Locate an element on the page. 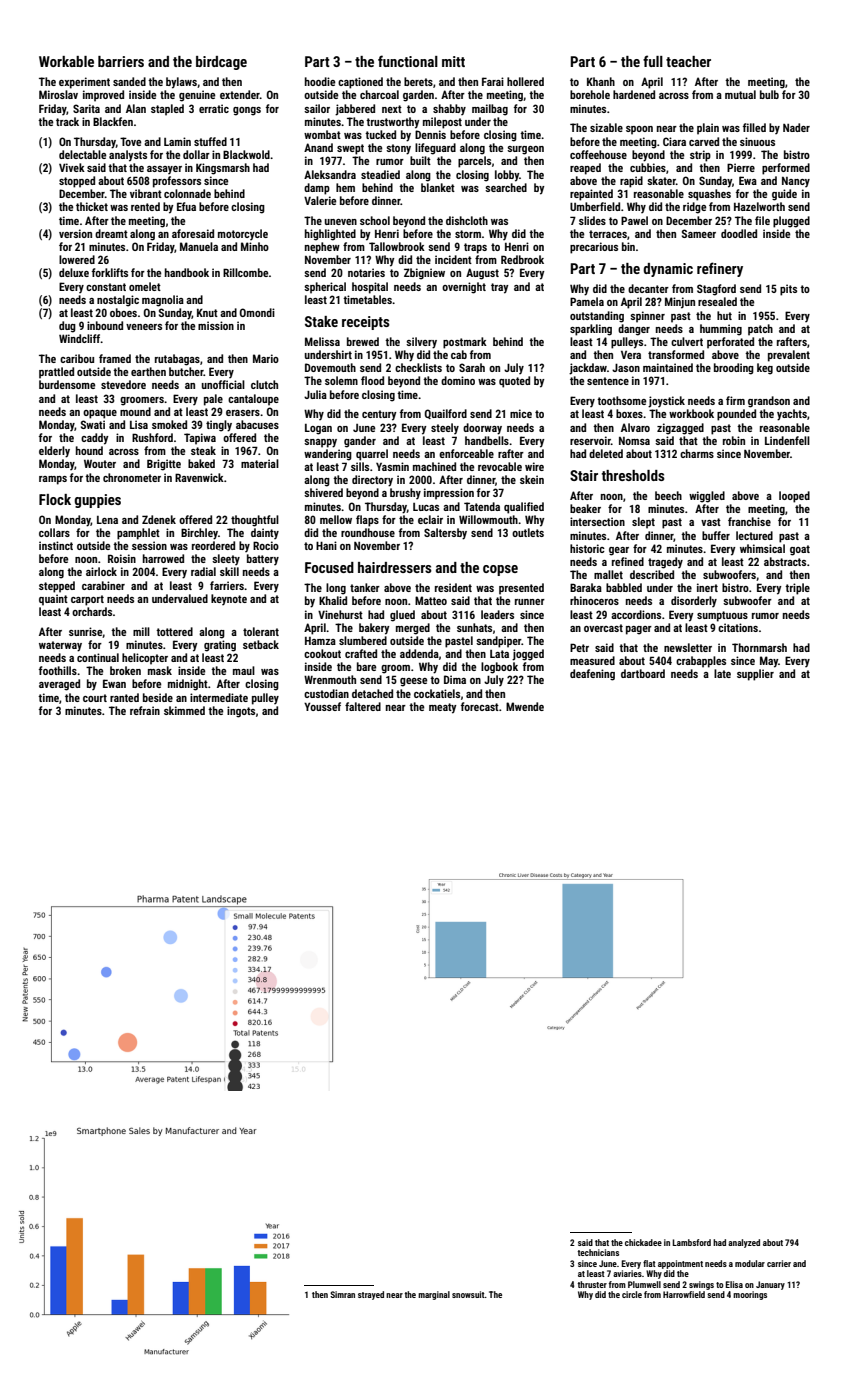 Image resolution: width=849 pixels, height=1400 pixels. technicians is located at coordinates (598, 1252).
